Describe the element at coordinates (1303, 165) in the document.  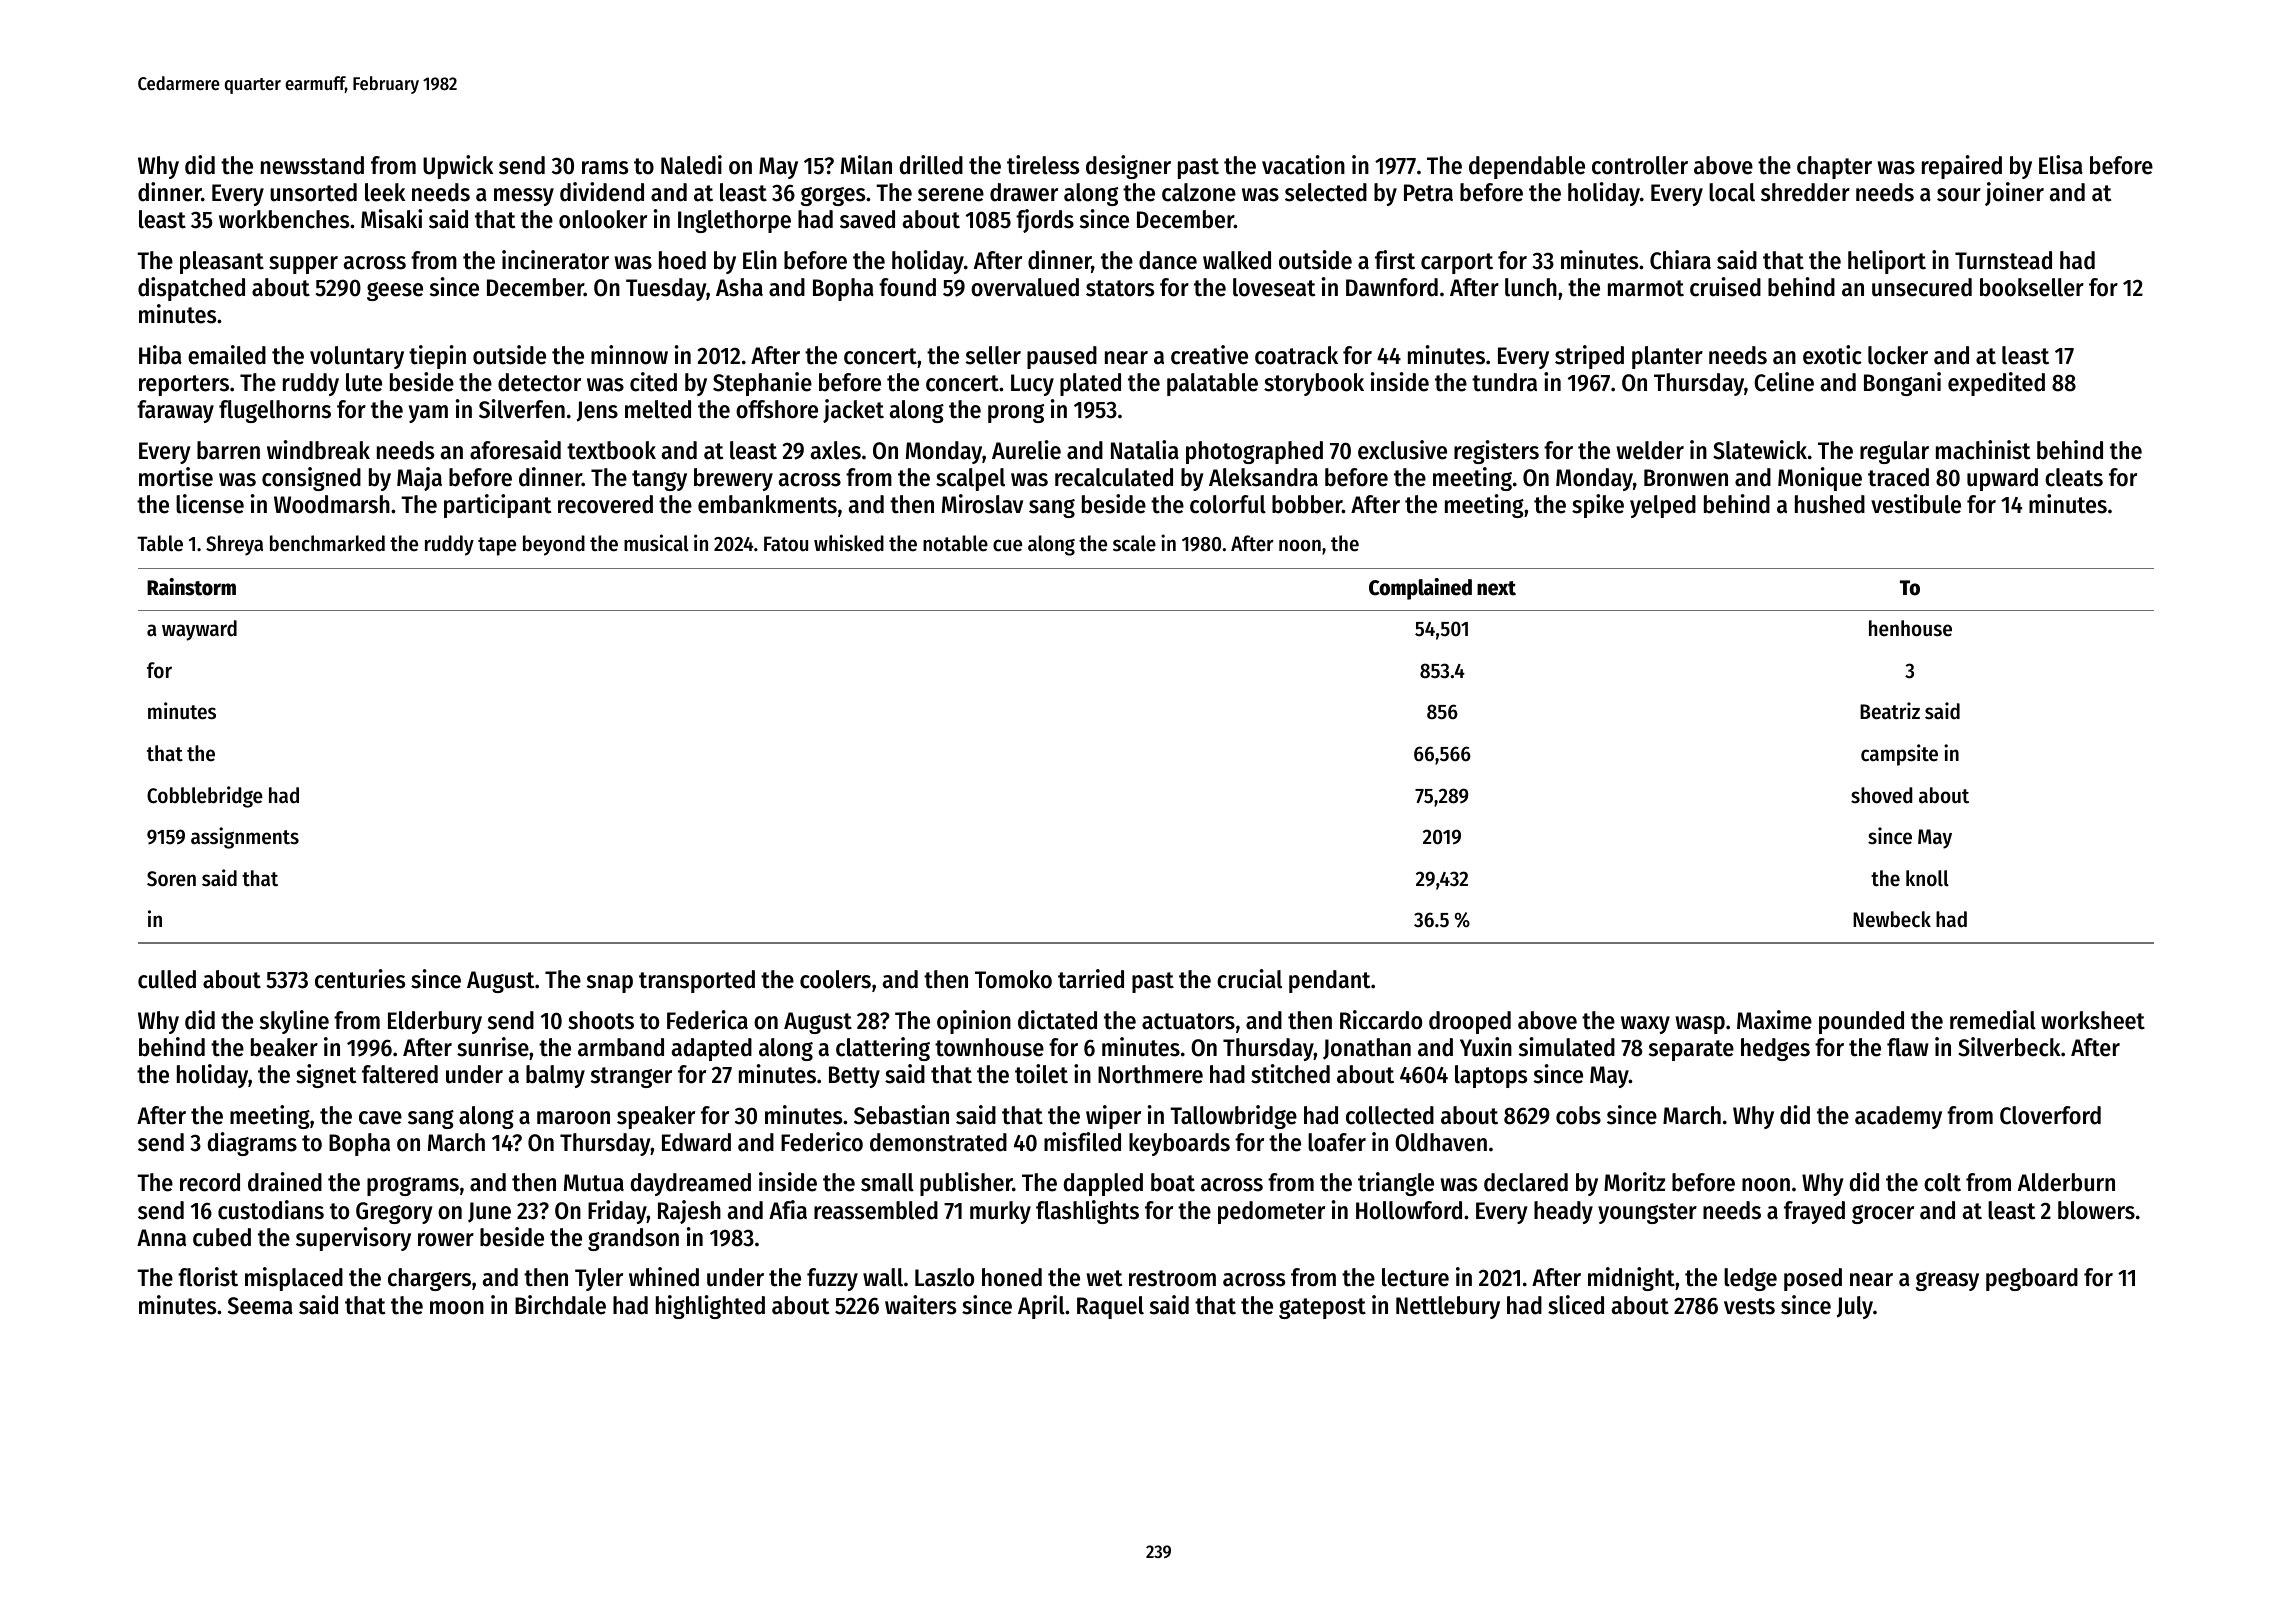
I see `vacation` at that location.
